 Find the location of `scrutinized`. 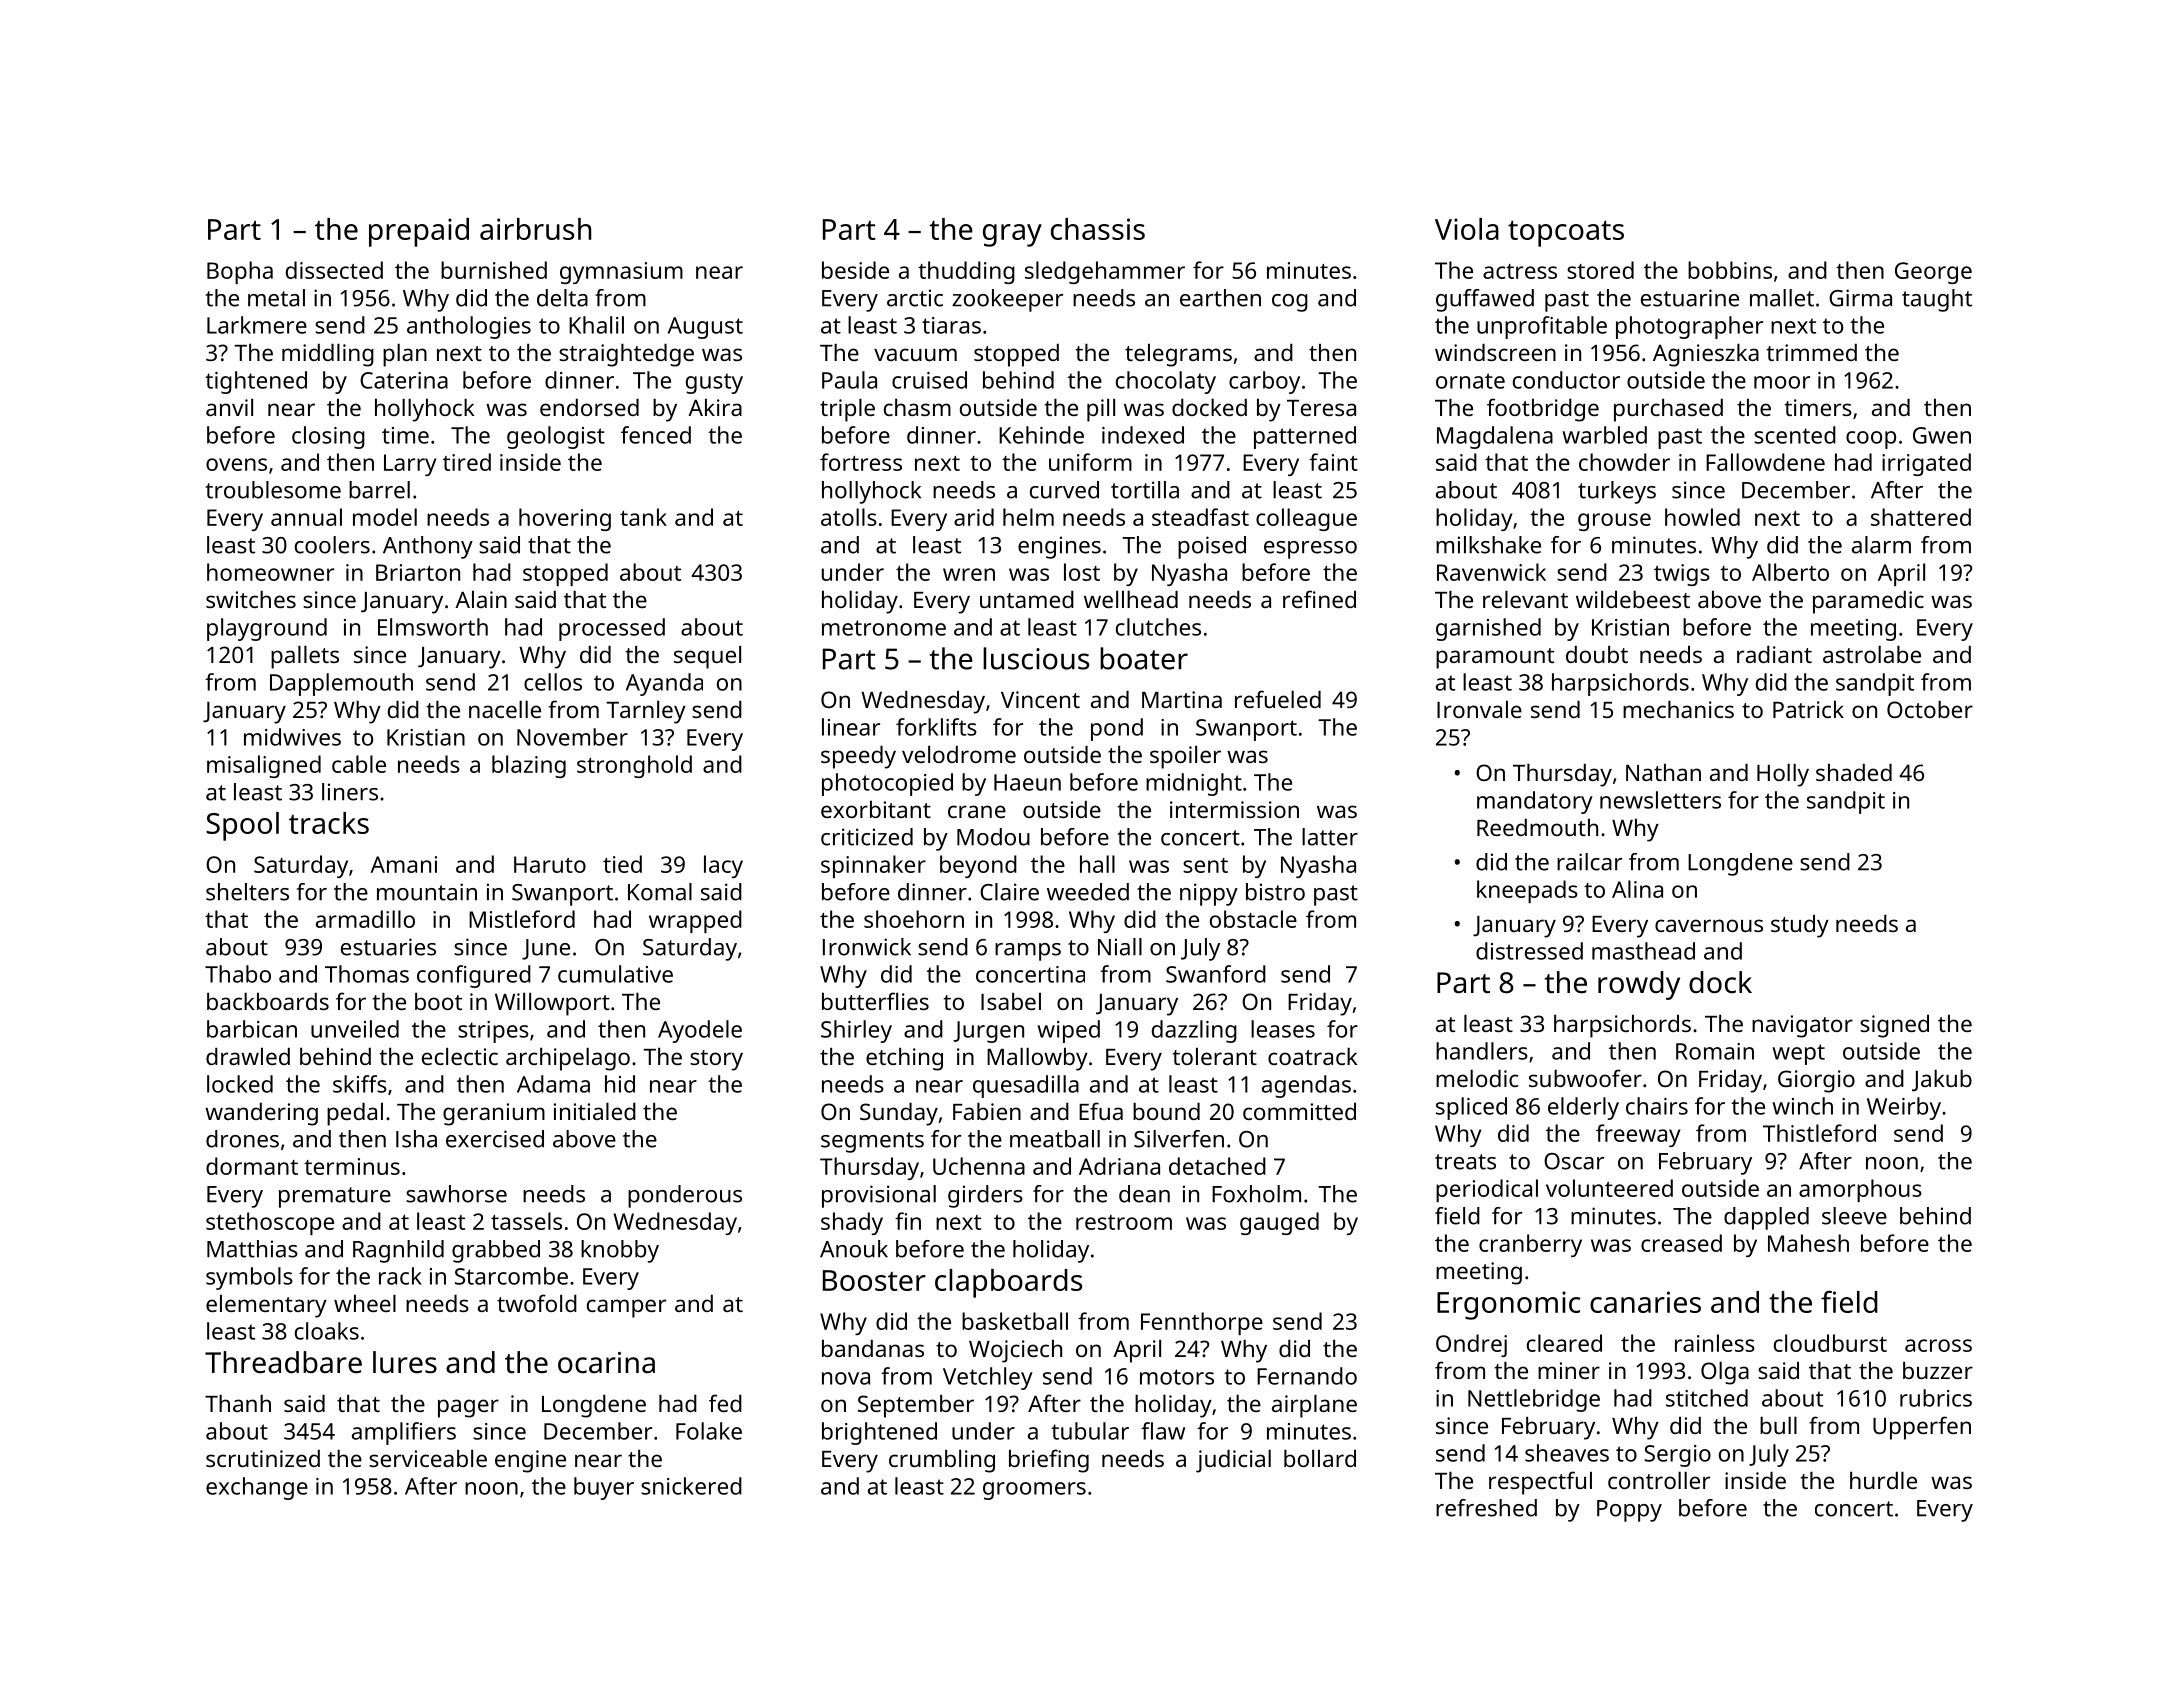

scrutinized is located at coordinates (263, 1458).
